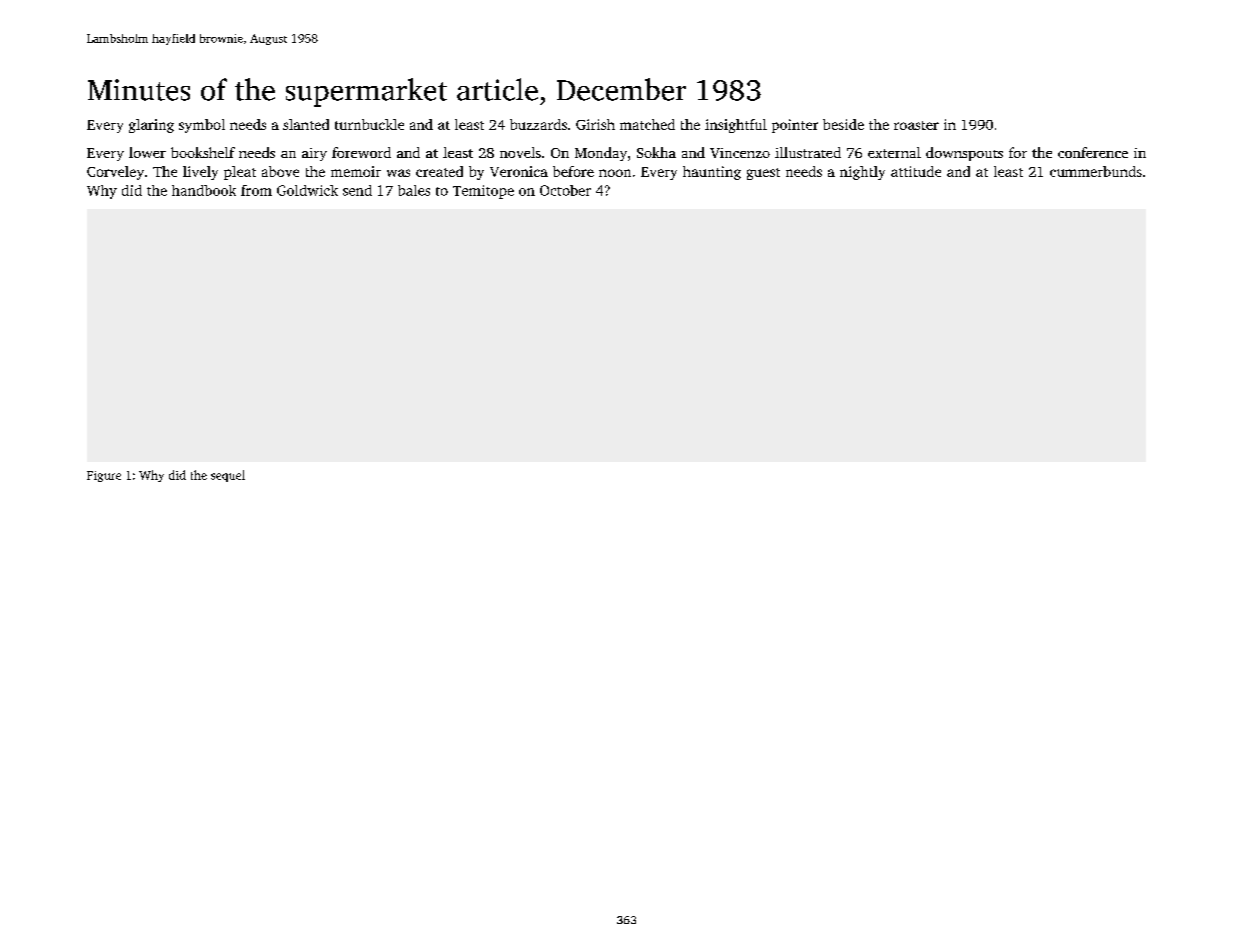  What do you see at coordinates (306, 124) in the image?
I see `slanted` at bounding box center [306, 124].
